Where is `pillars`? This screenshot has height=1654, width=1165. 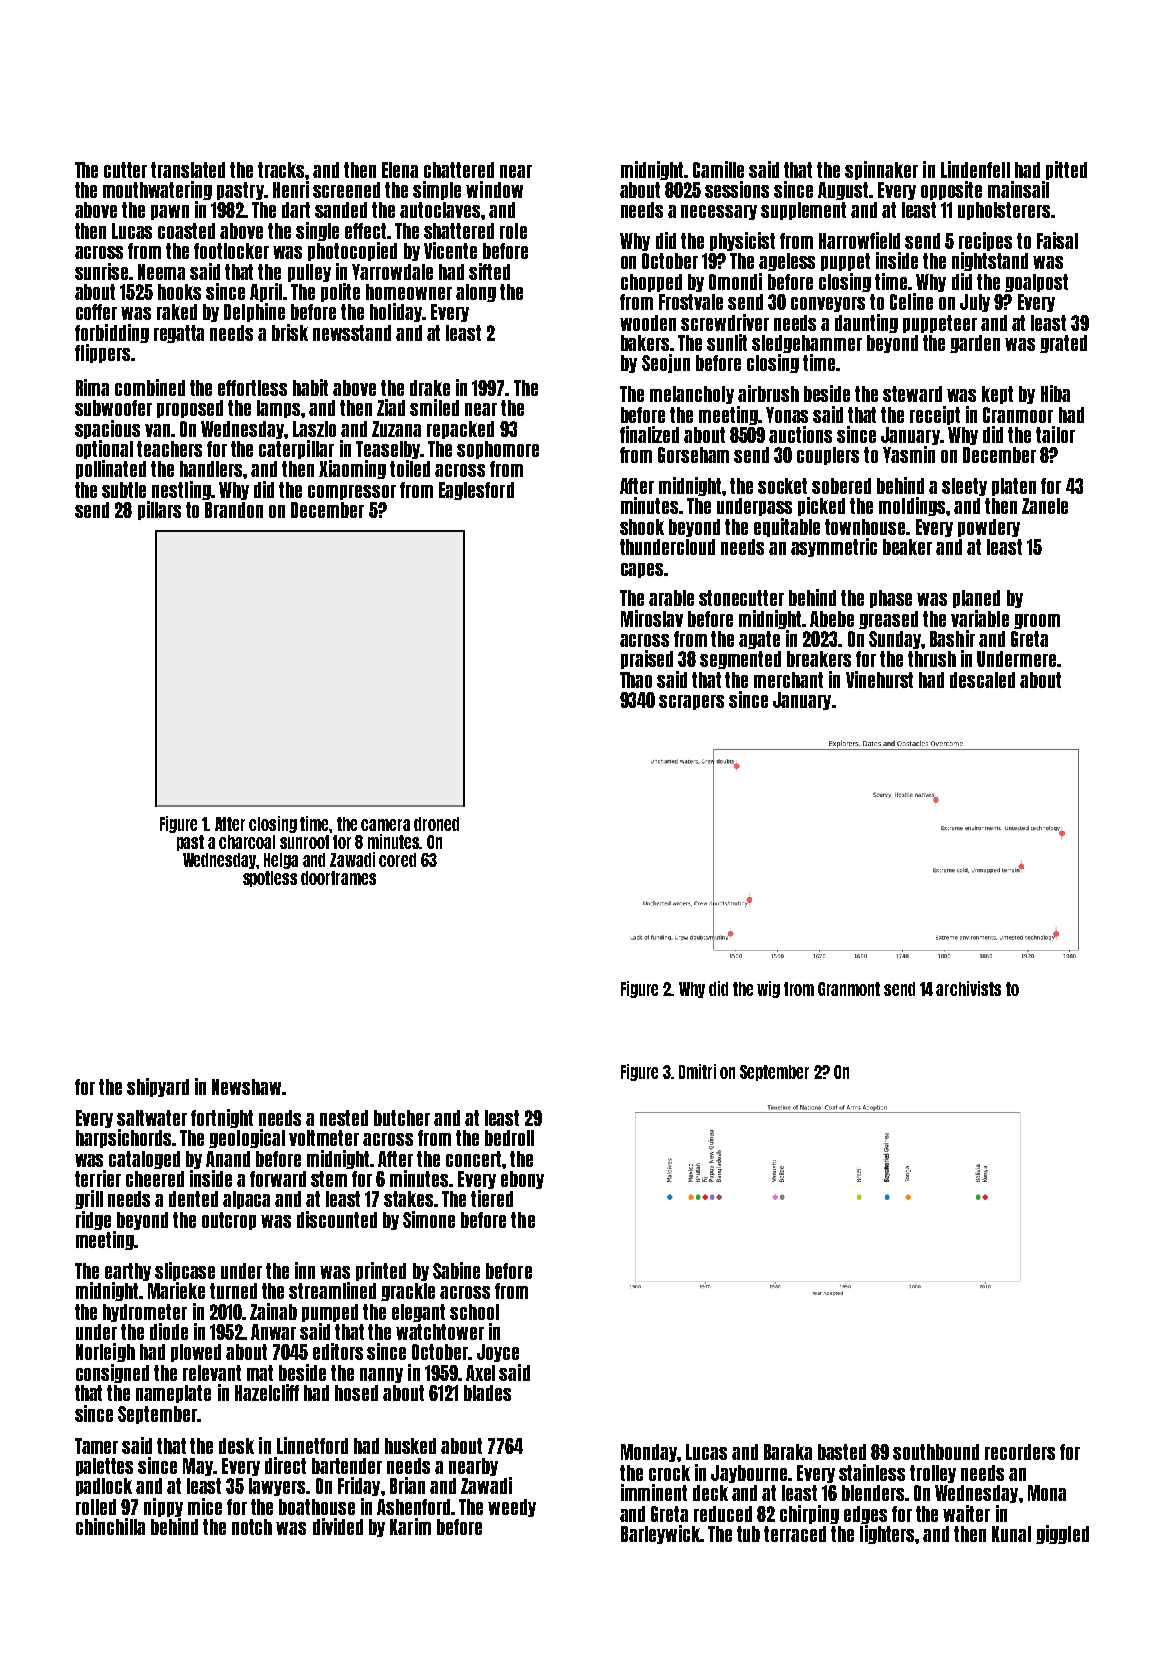 pillars is located at coordinates (159, 510).
